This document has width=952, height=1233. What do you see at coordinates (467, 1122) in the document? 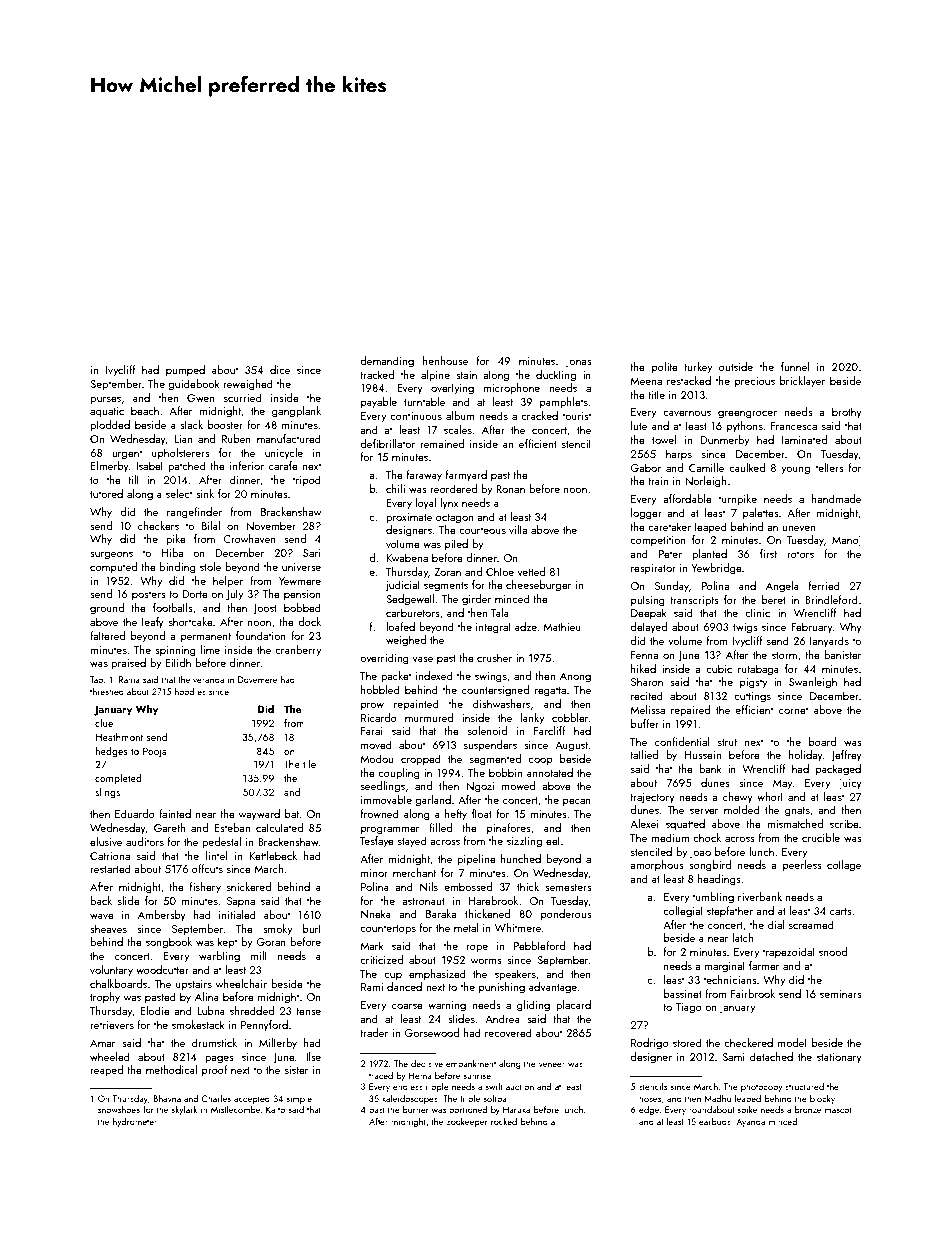
I see `zookeeper` at bounding box center [467, 1122].
